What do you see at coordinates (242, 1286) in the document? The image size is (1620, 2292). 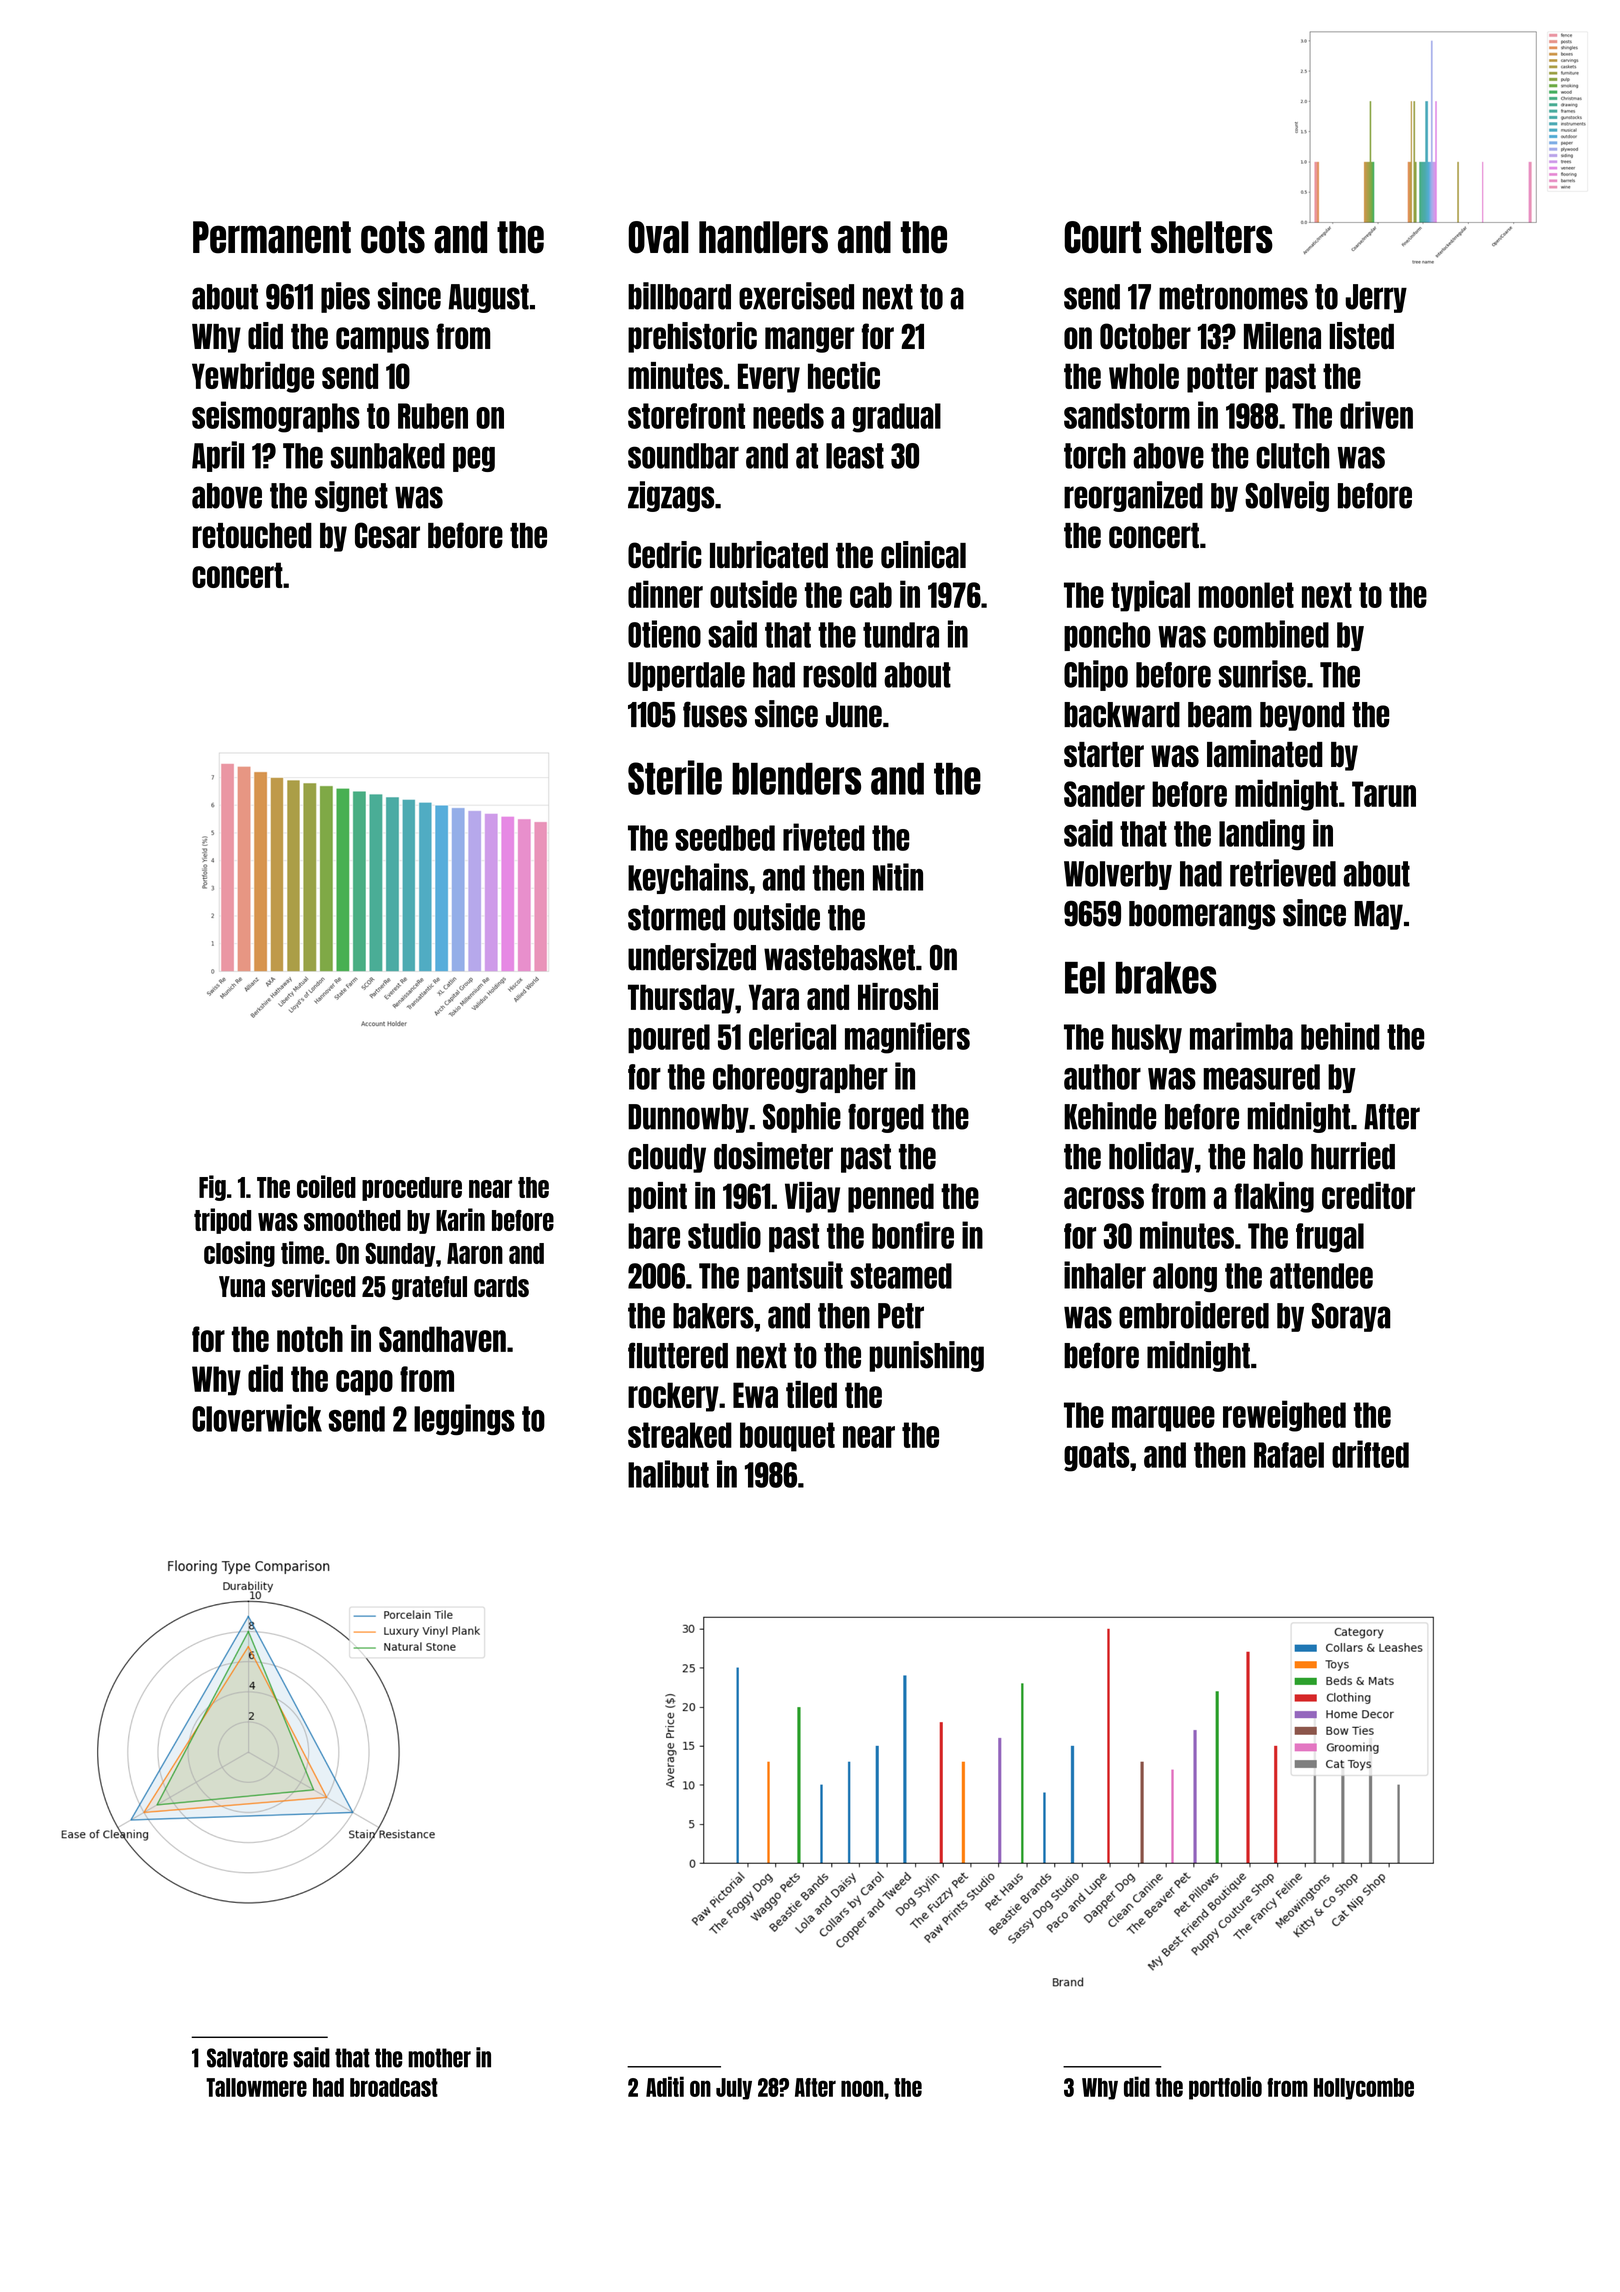 I see `Yuna` at bounding box center [242, 1286].
